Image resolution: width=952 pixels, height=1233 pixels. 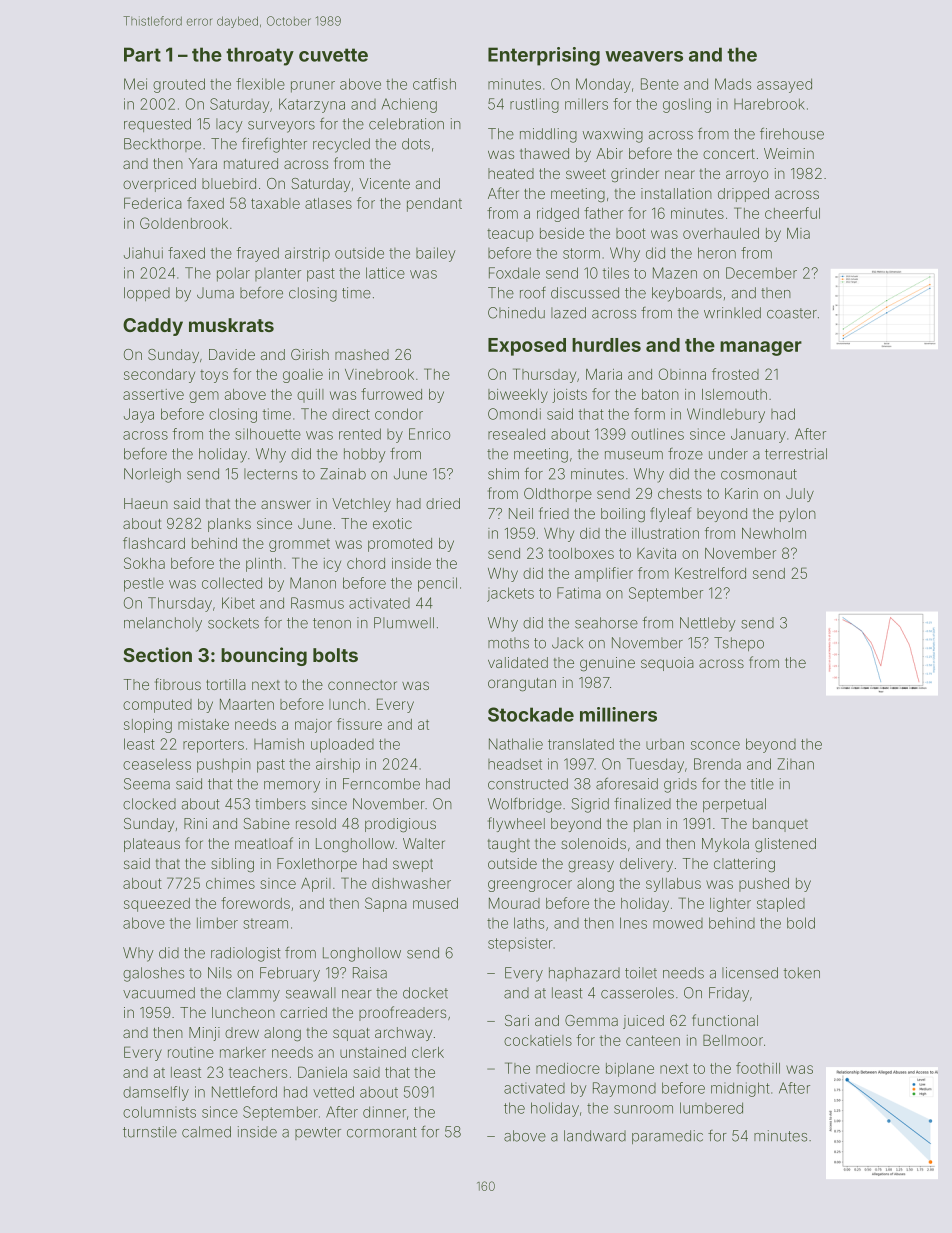 What do you see at coordinates (798, 233) in the screenshot?
I see `Mia` at bounding box center [798, 233].
